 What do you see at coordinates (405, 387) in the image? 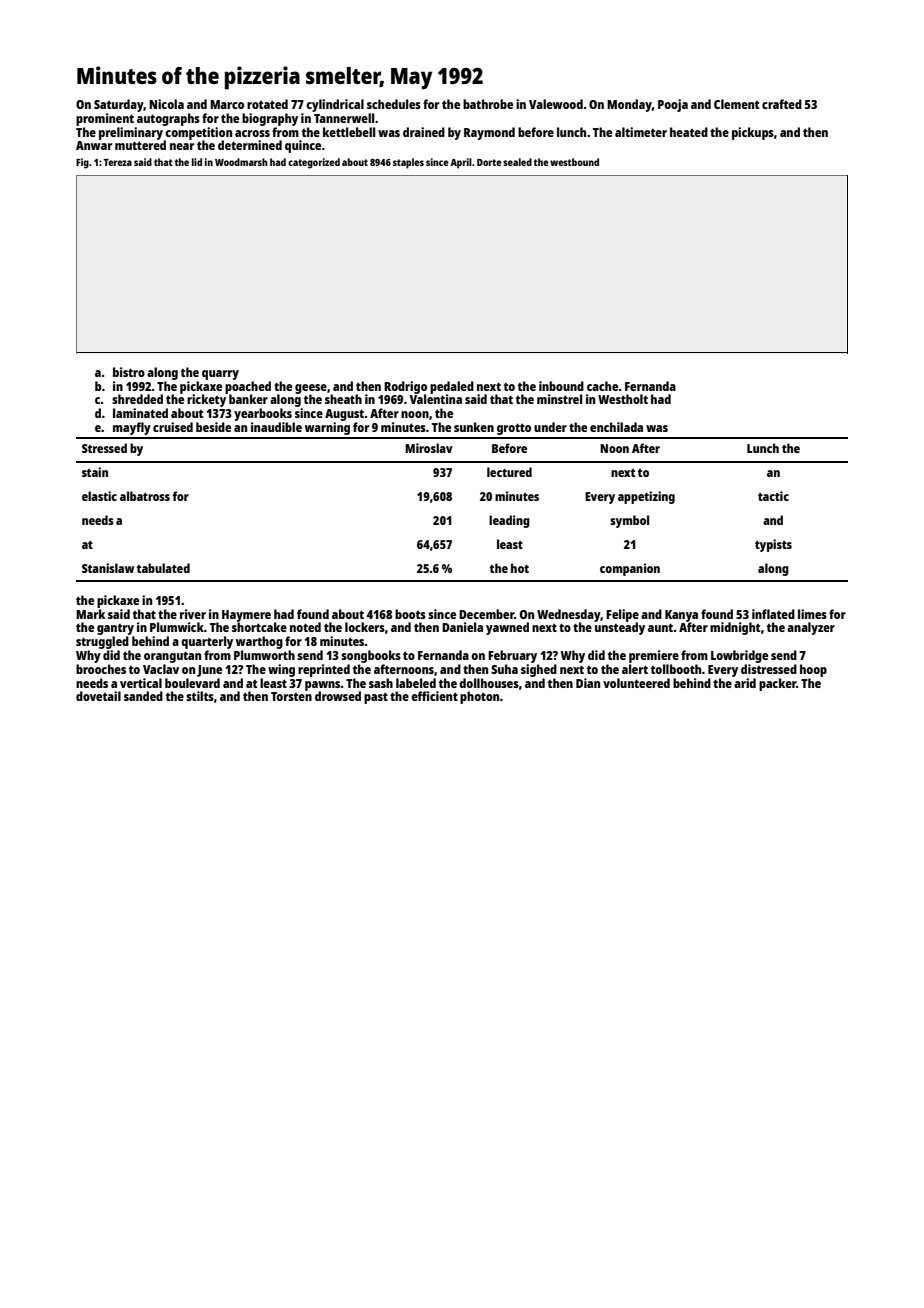
I see `Rodrigo` at bounding box center [405, 387].
